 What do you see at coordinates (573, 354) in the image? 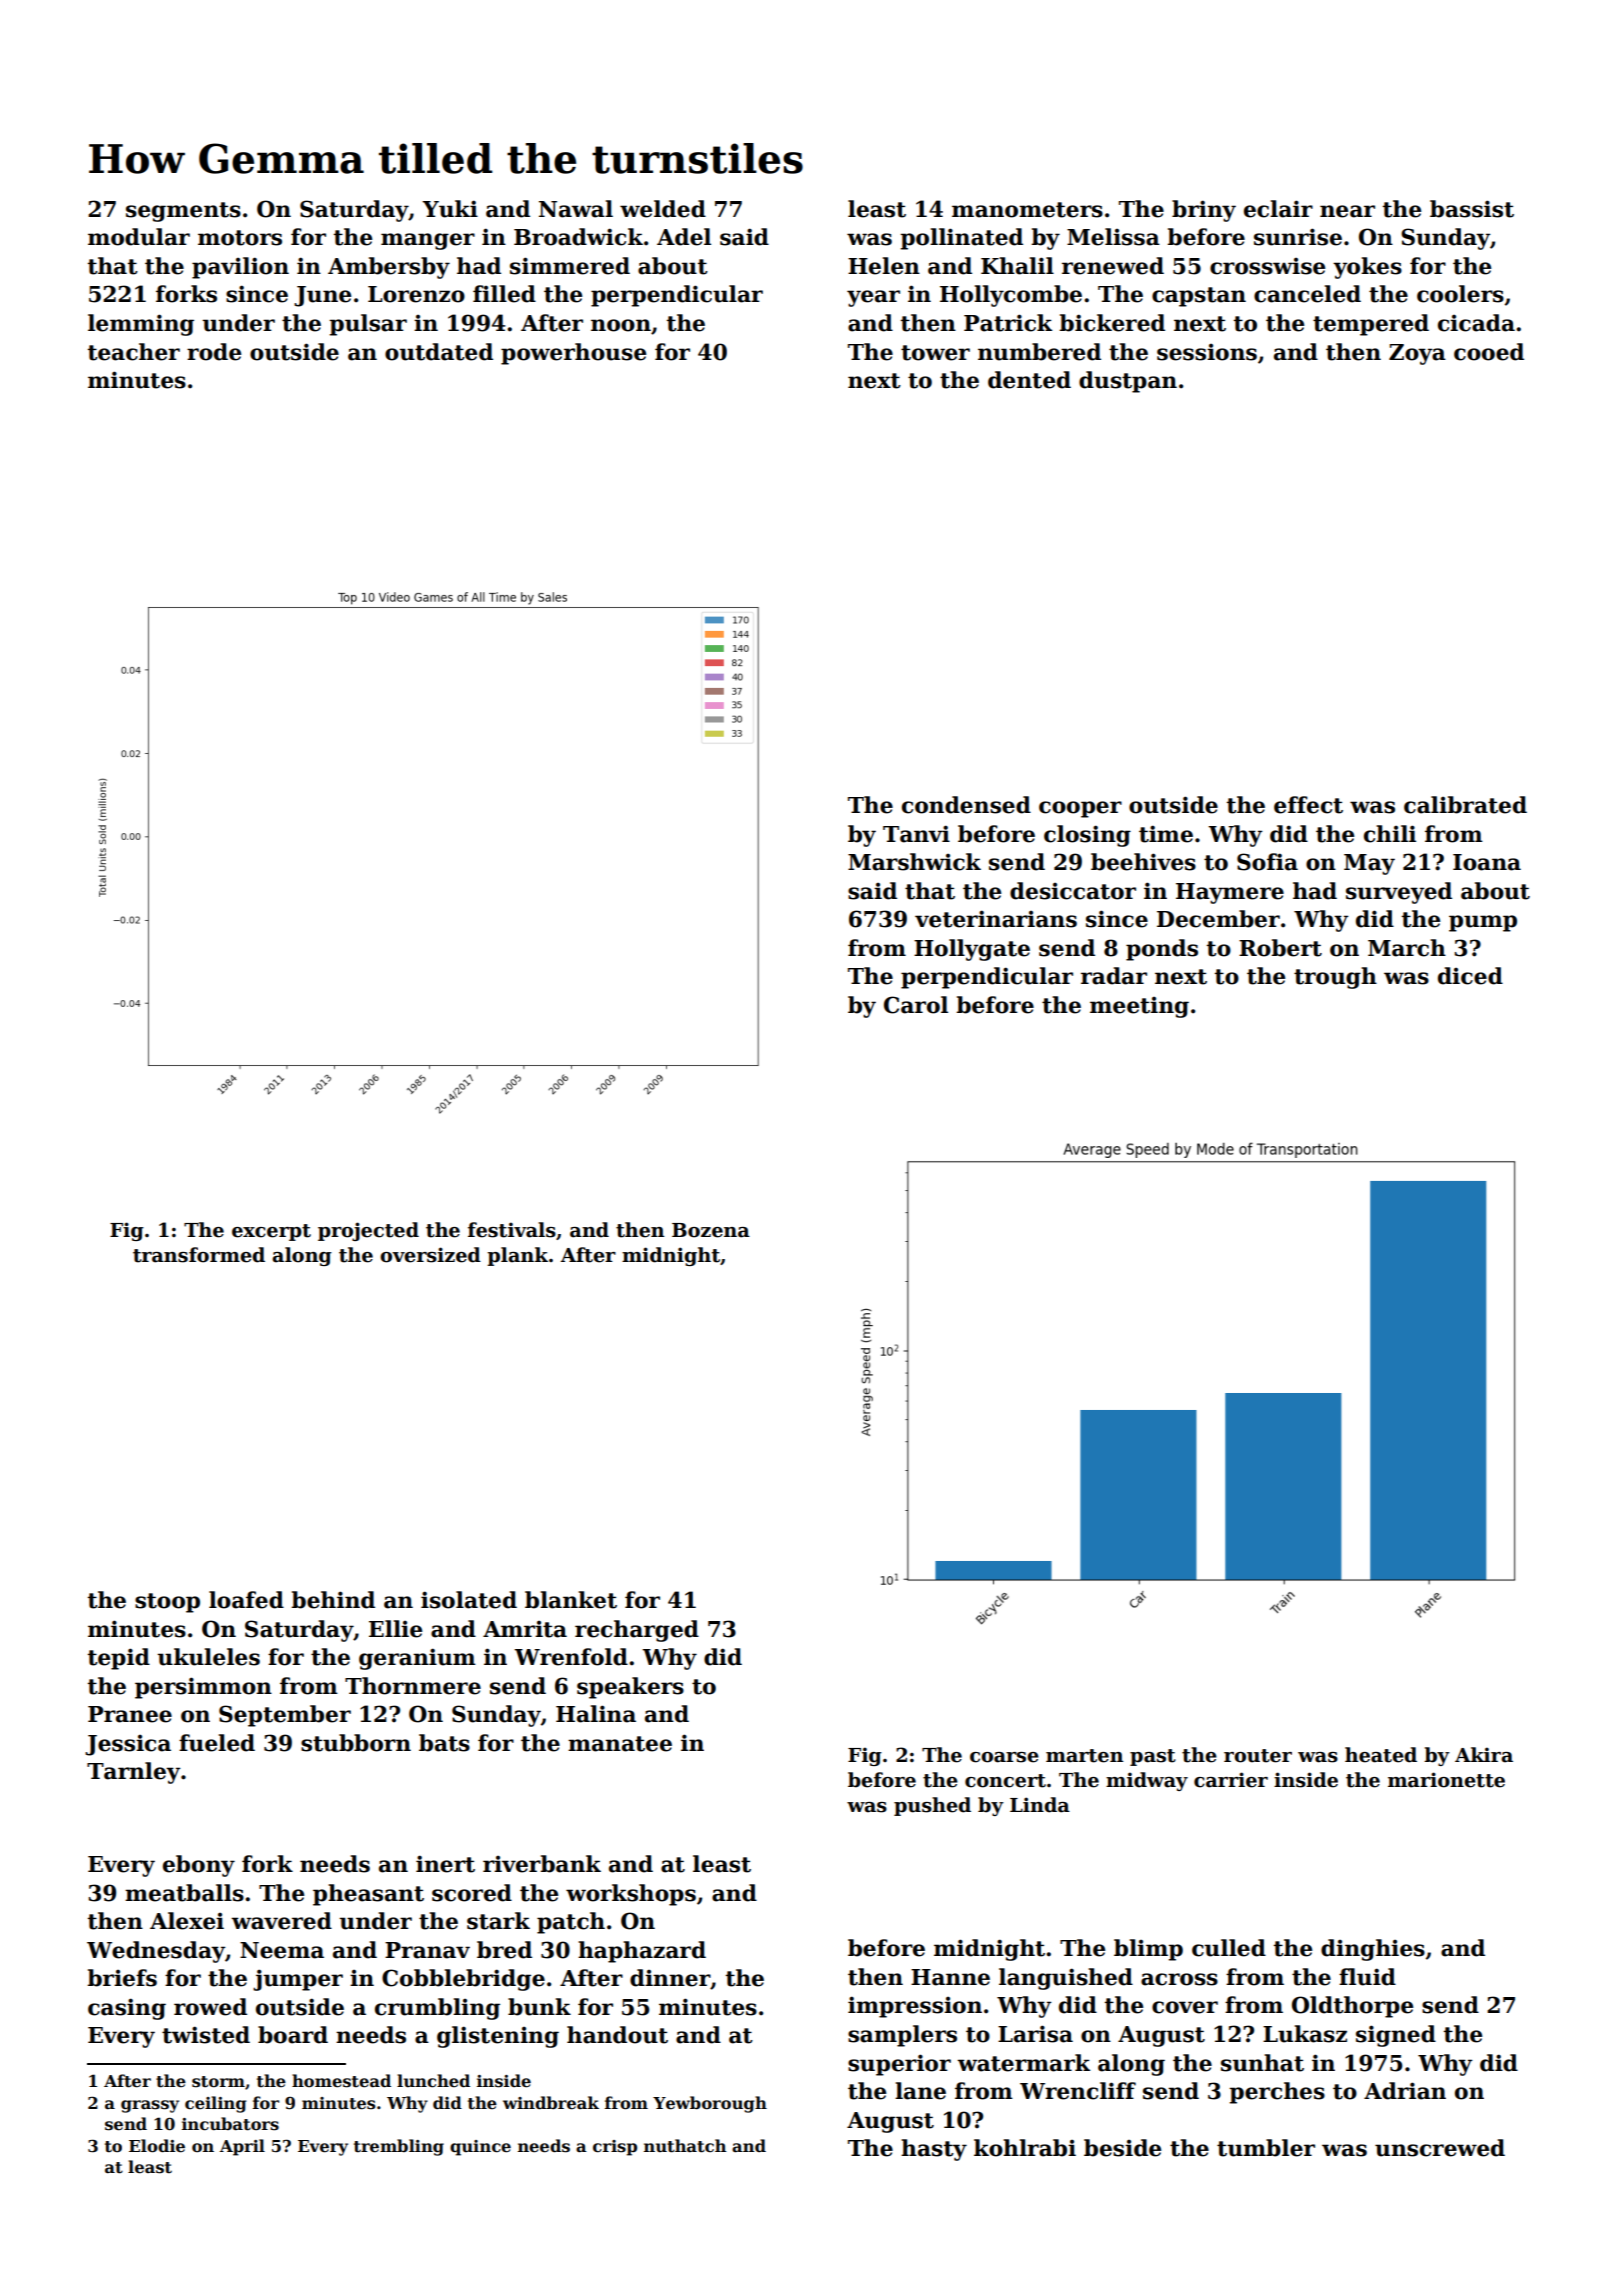
I see `powerhouse` at bounding box center [573, 354].
